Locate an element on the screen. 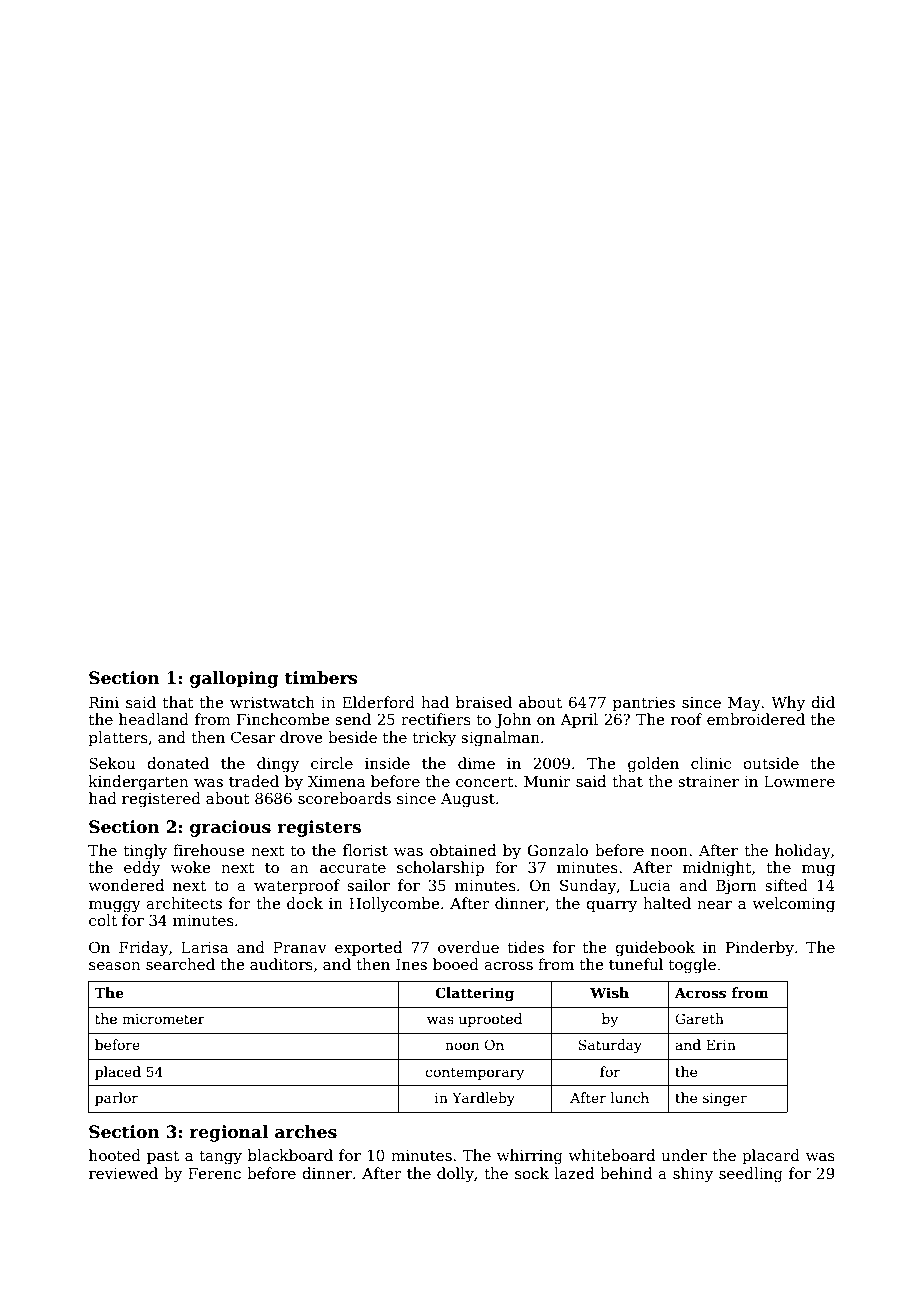 Image resolution: width=924 pixels, height=1308 pixels. scoreboards is located at coordinates (344, 798).
